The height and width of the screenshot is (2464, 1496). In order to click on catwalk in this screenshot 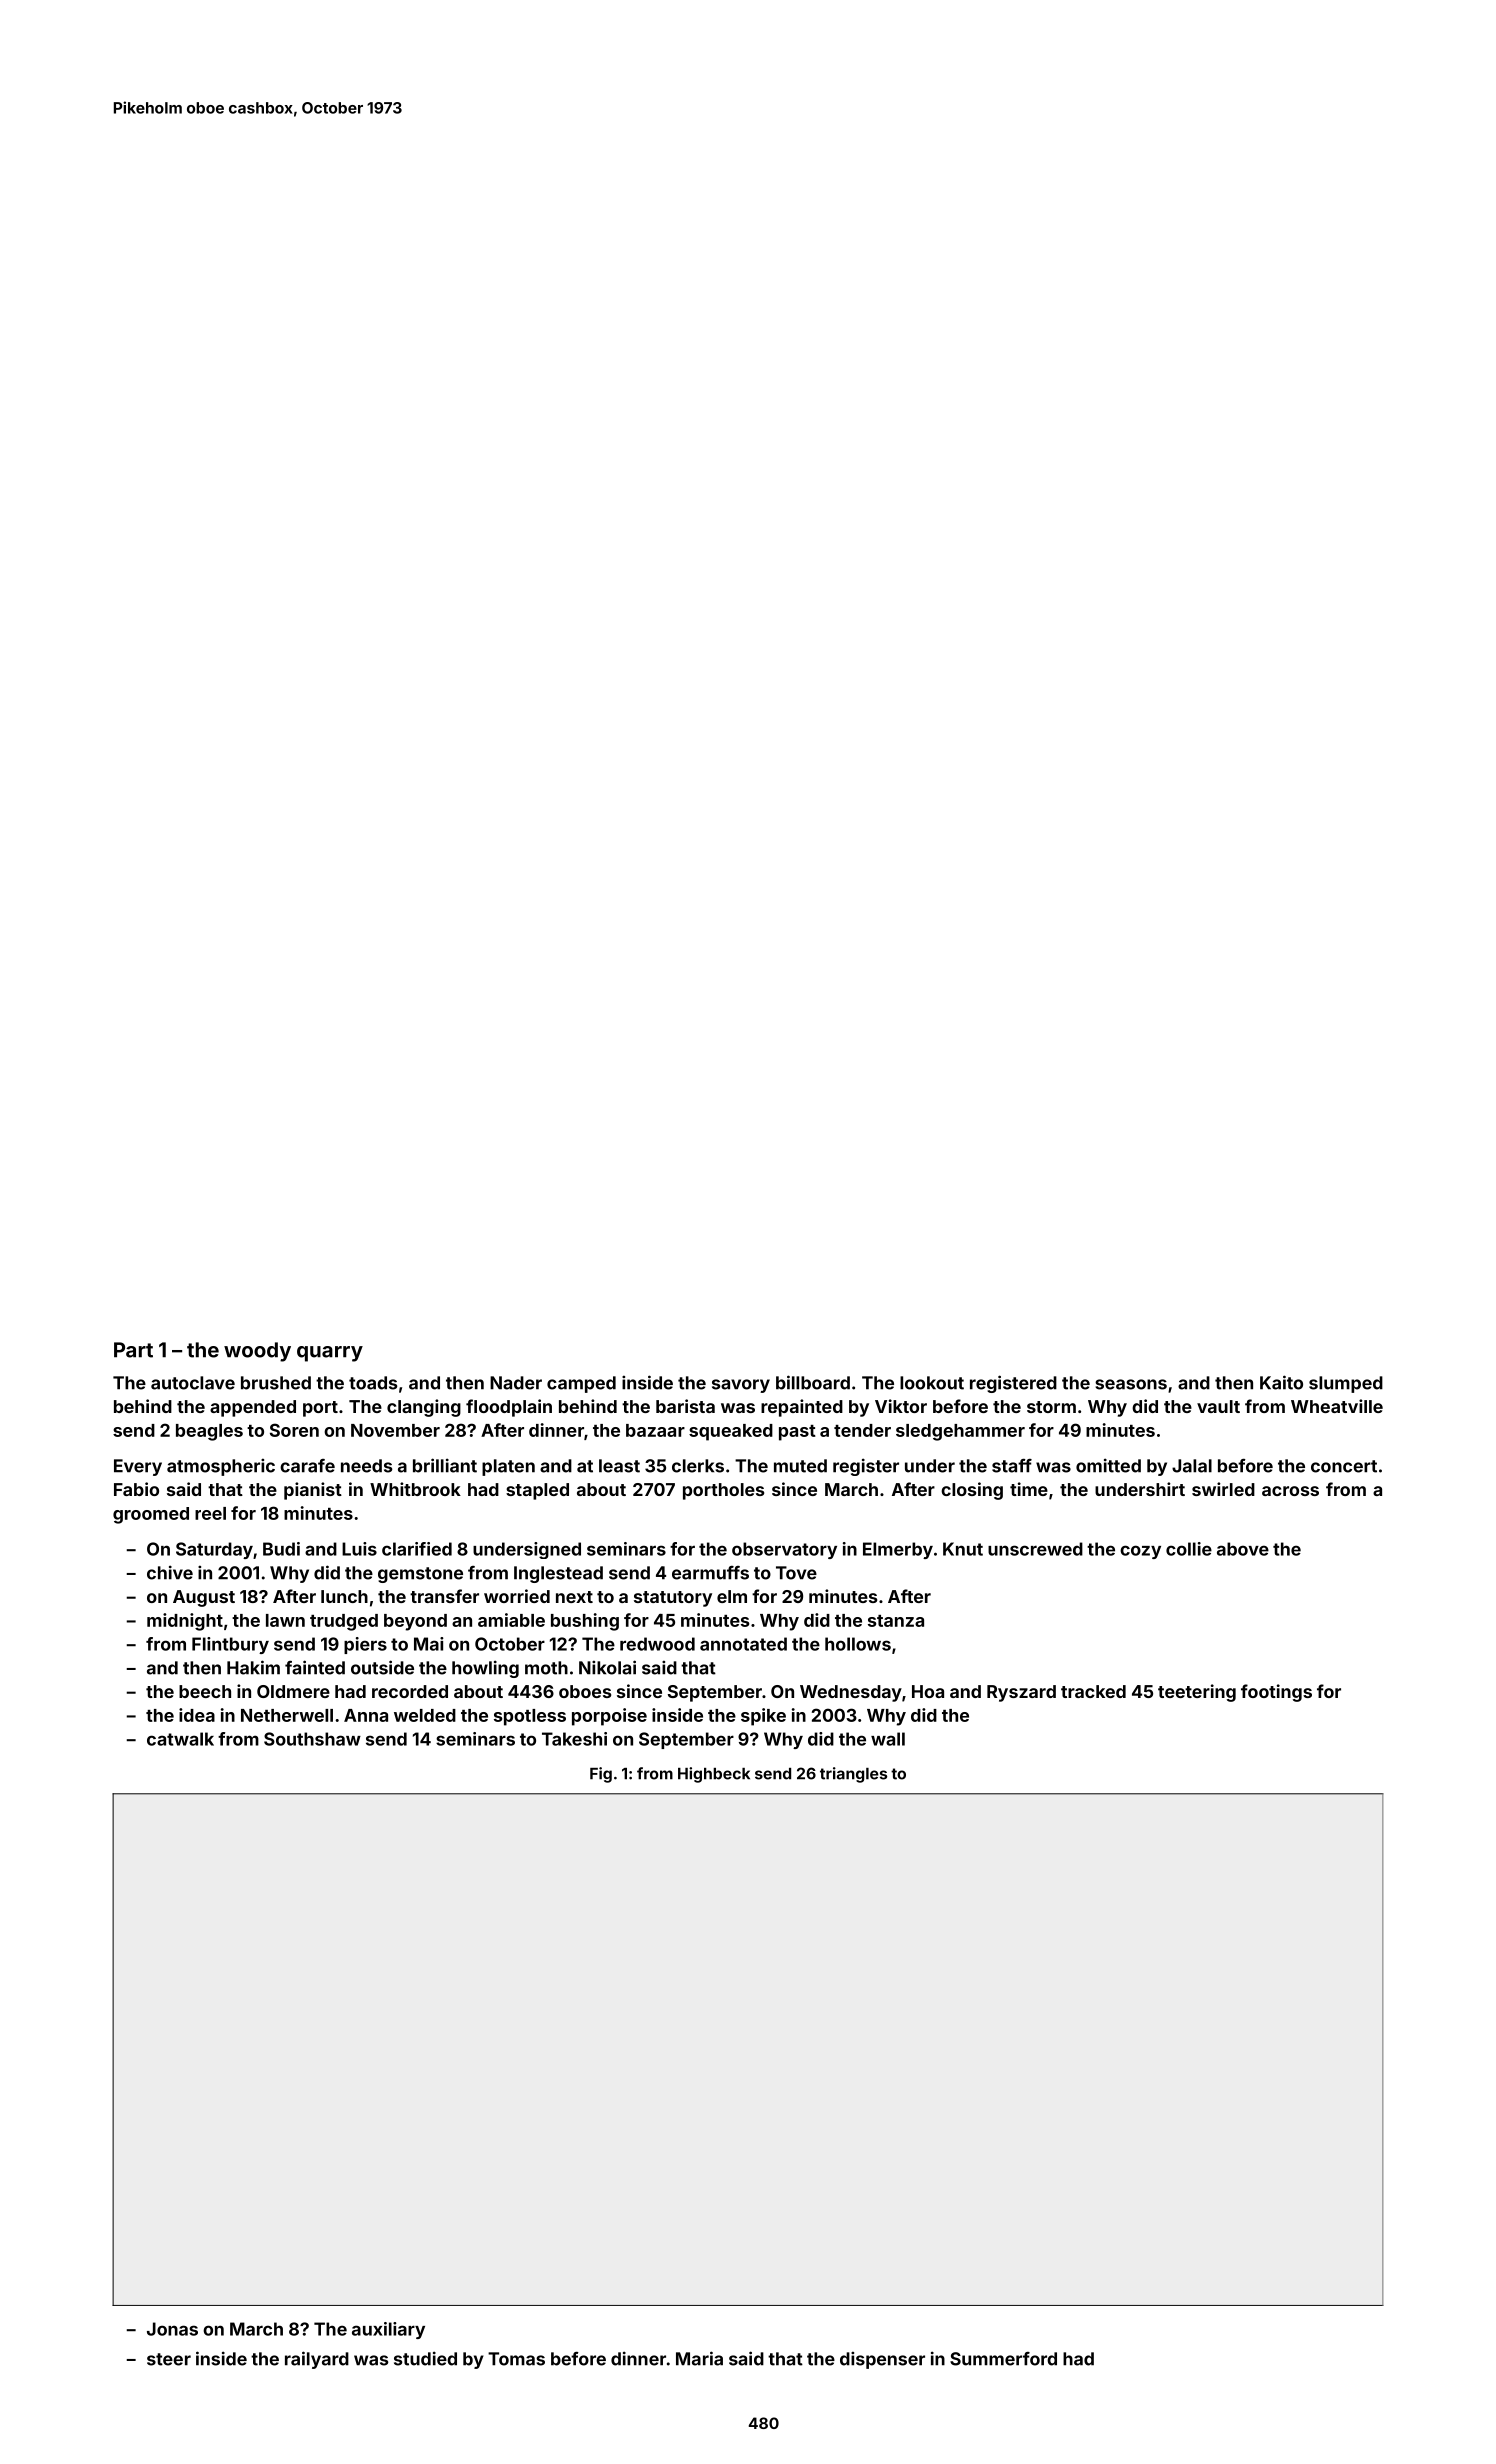, I will do `click(180, 1739)`.
